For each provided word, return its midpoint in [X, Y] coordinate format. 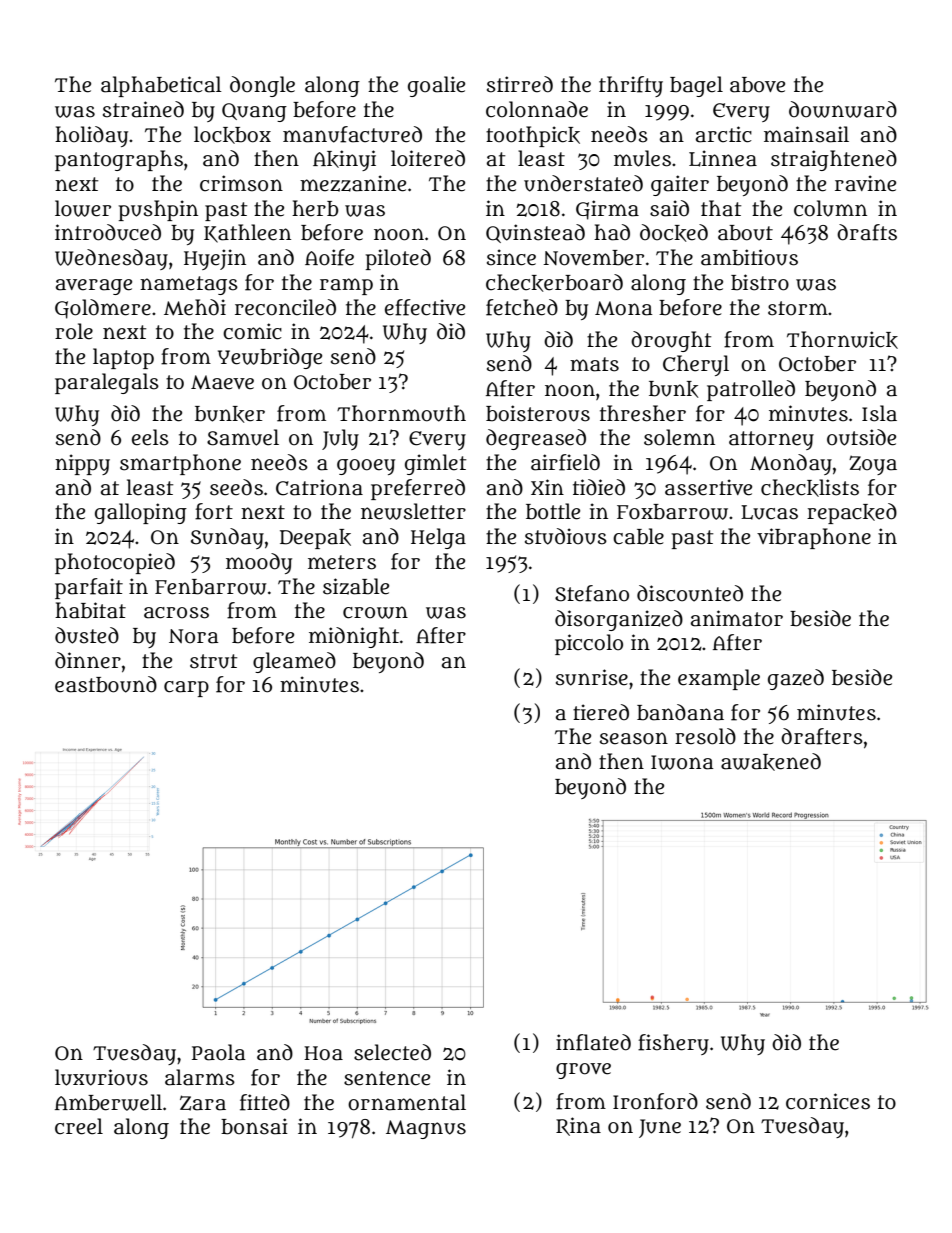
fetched [522, 307]
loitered [428, 158]
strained [143, 109]
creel [79, 1126]
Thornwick [842, 340]
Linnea [723, 158]
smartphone [180, 464]
